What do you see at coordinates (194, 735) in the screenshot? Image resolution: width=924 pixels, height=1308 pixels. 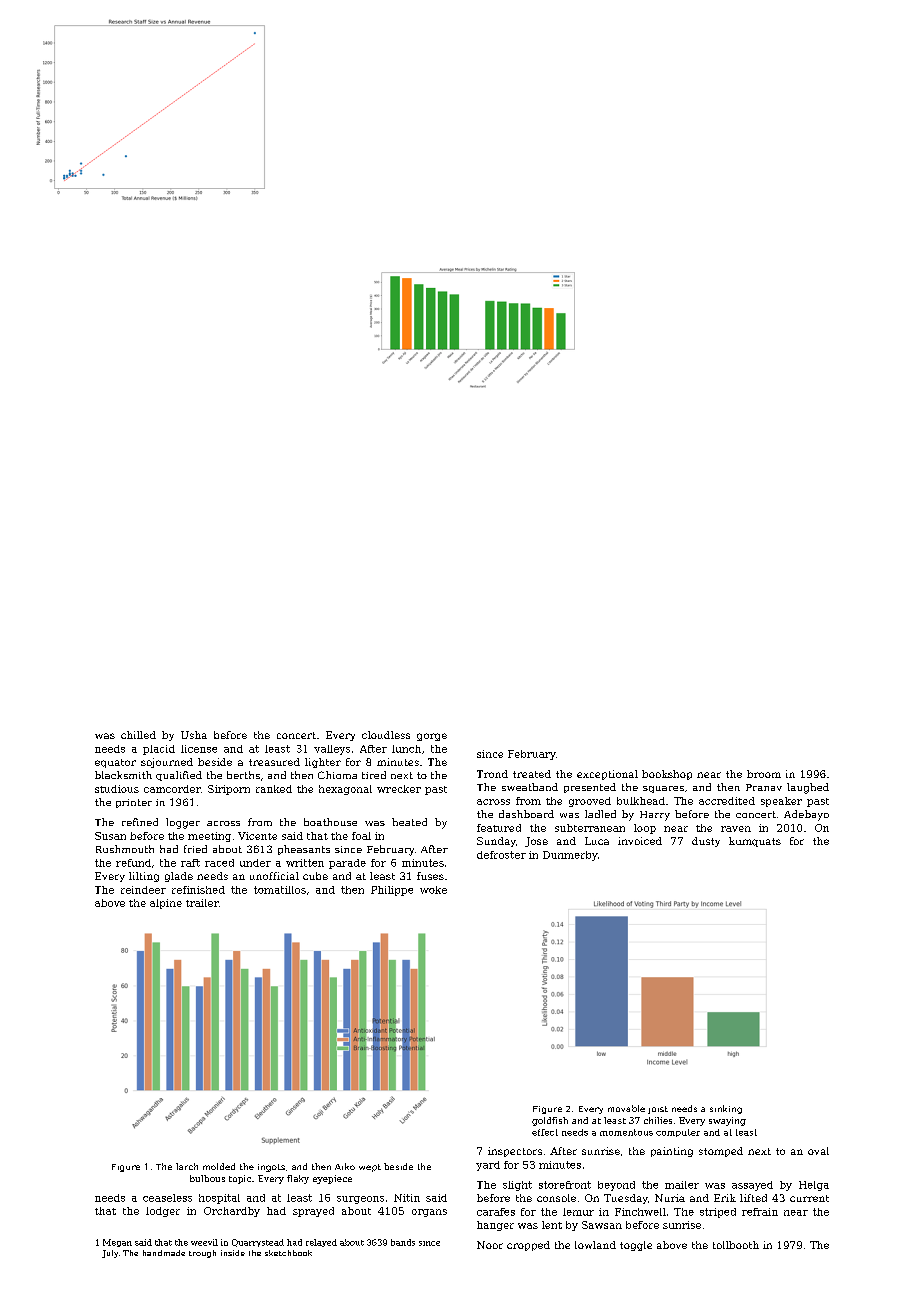 I see `Usha` at bounding box center [194, 735].
